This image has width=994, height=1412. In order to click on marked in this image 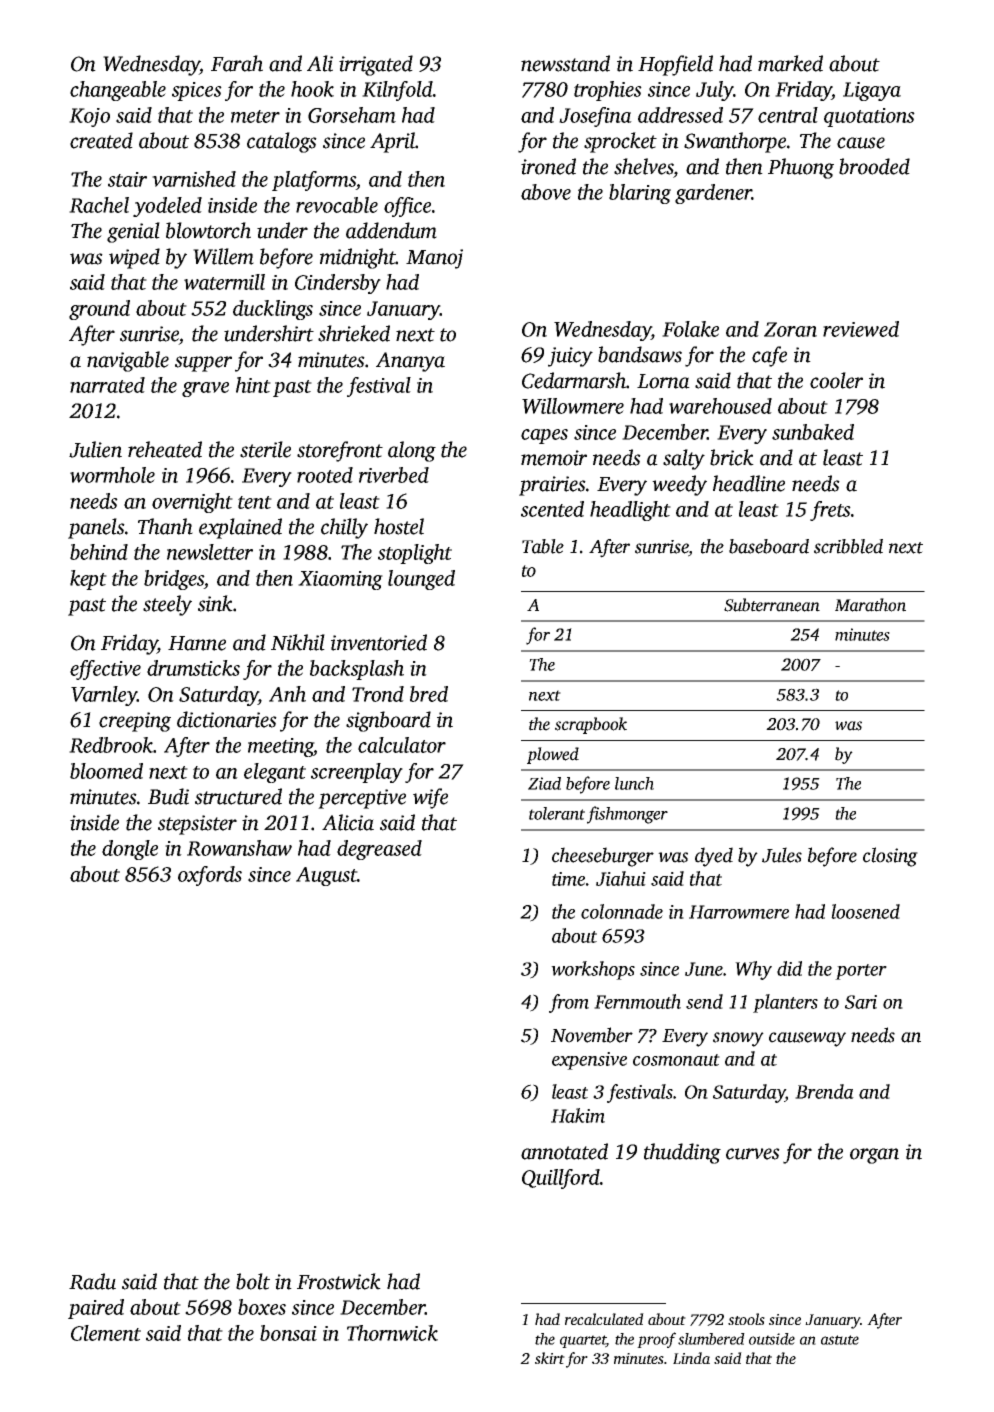, I will do `click(790, 63)`.
